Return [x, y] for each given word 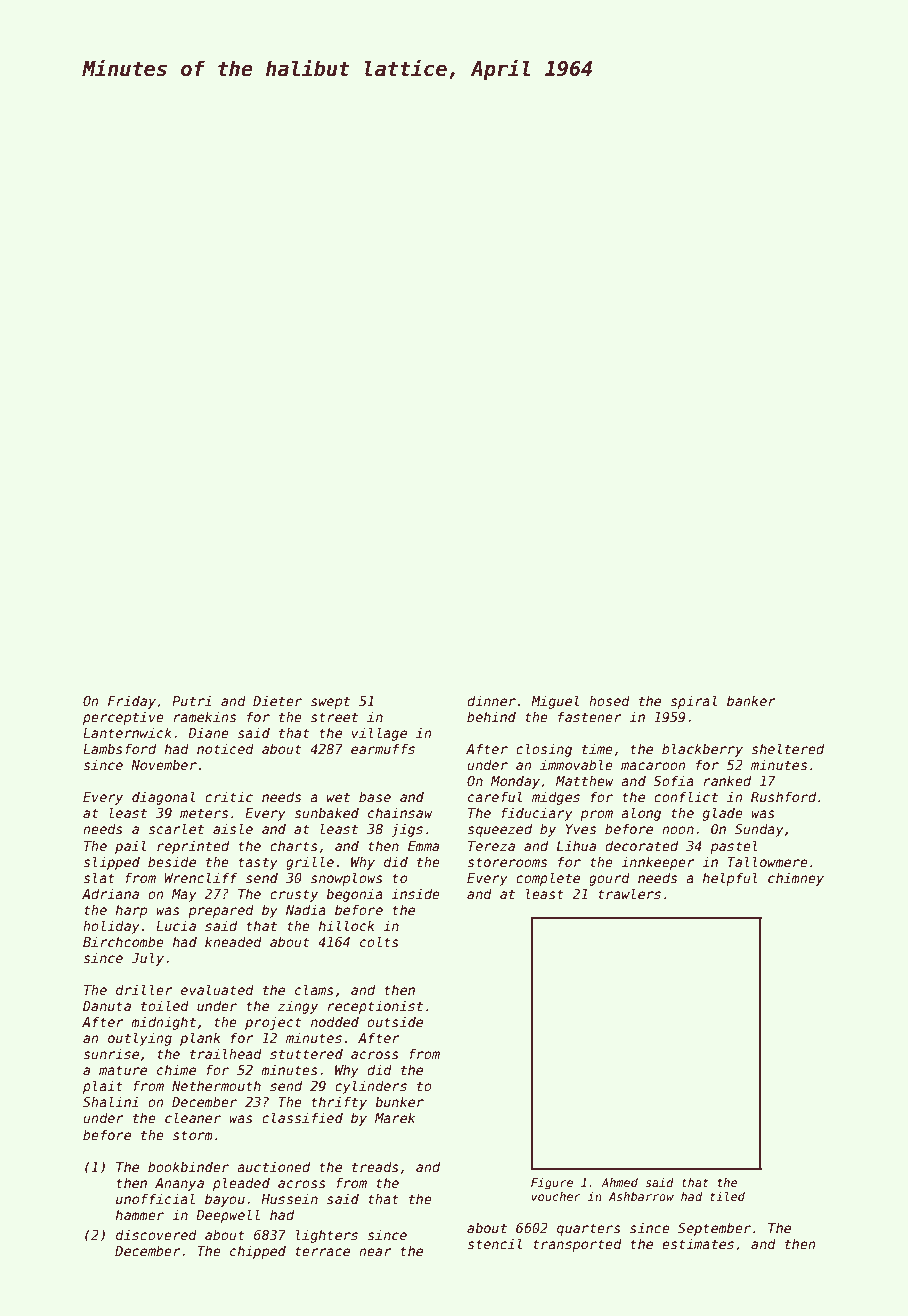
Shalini [110, 1101]
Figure [552, 1184]
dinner [491, 700]
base [375, 796]
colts [379, 941]
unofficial [155, 1198]
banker [751, 700]
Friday [132, 702]
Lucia [176, 925]
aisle [233, 828]
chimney [796, 879]
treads [375, 1166]
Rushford [783, 796]
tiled [727, 1196]
